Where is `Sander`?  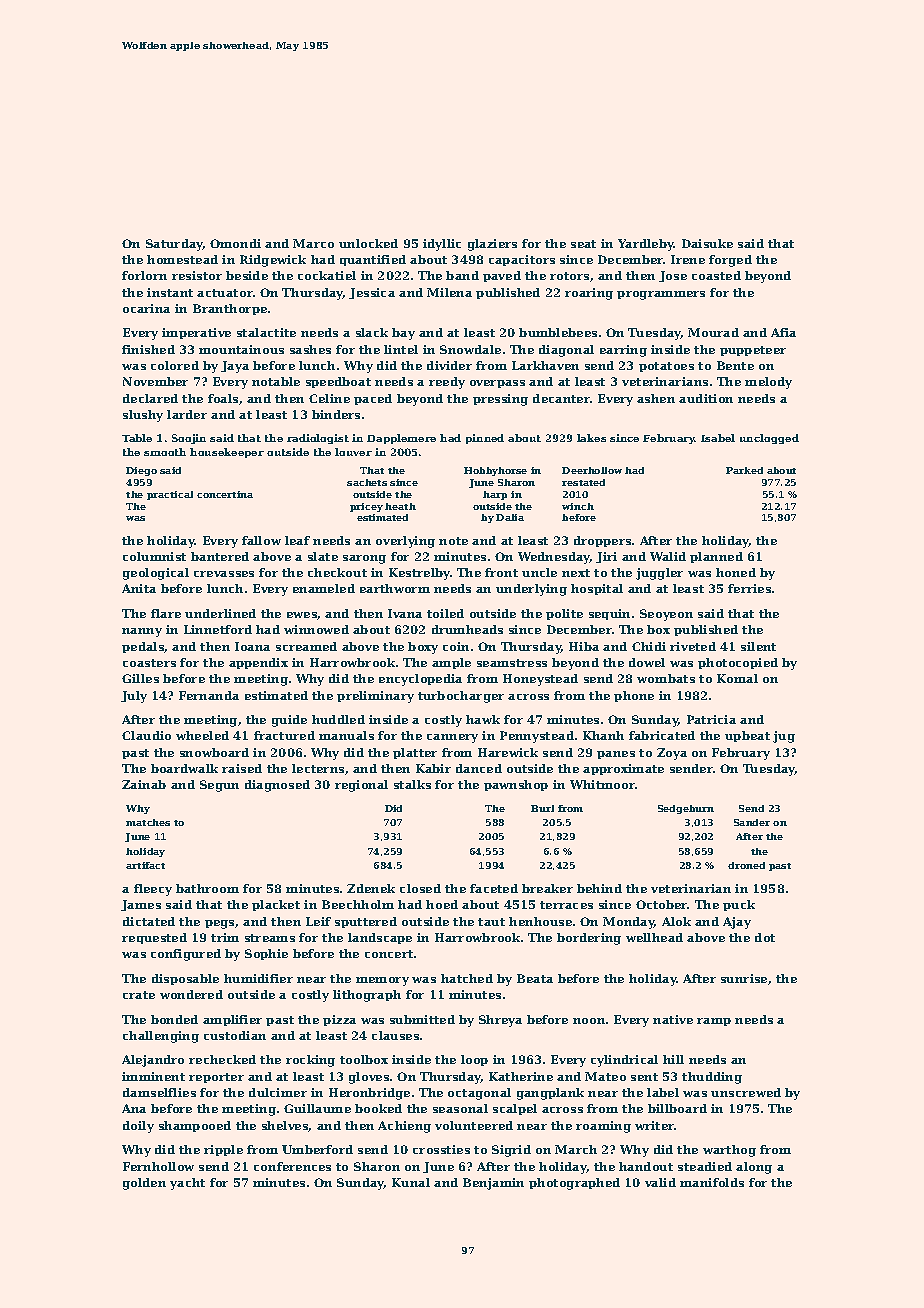
Sander is located at coordinates (752, 822).
